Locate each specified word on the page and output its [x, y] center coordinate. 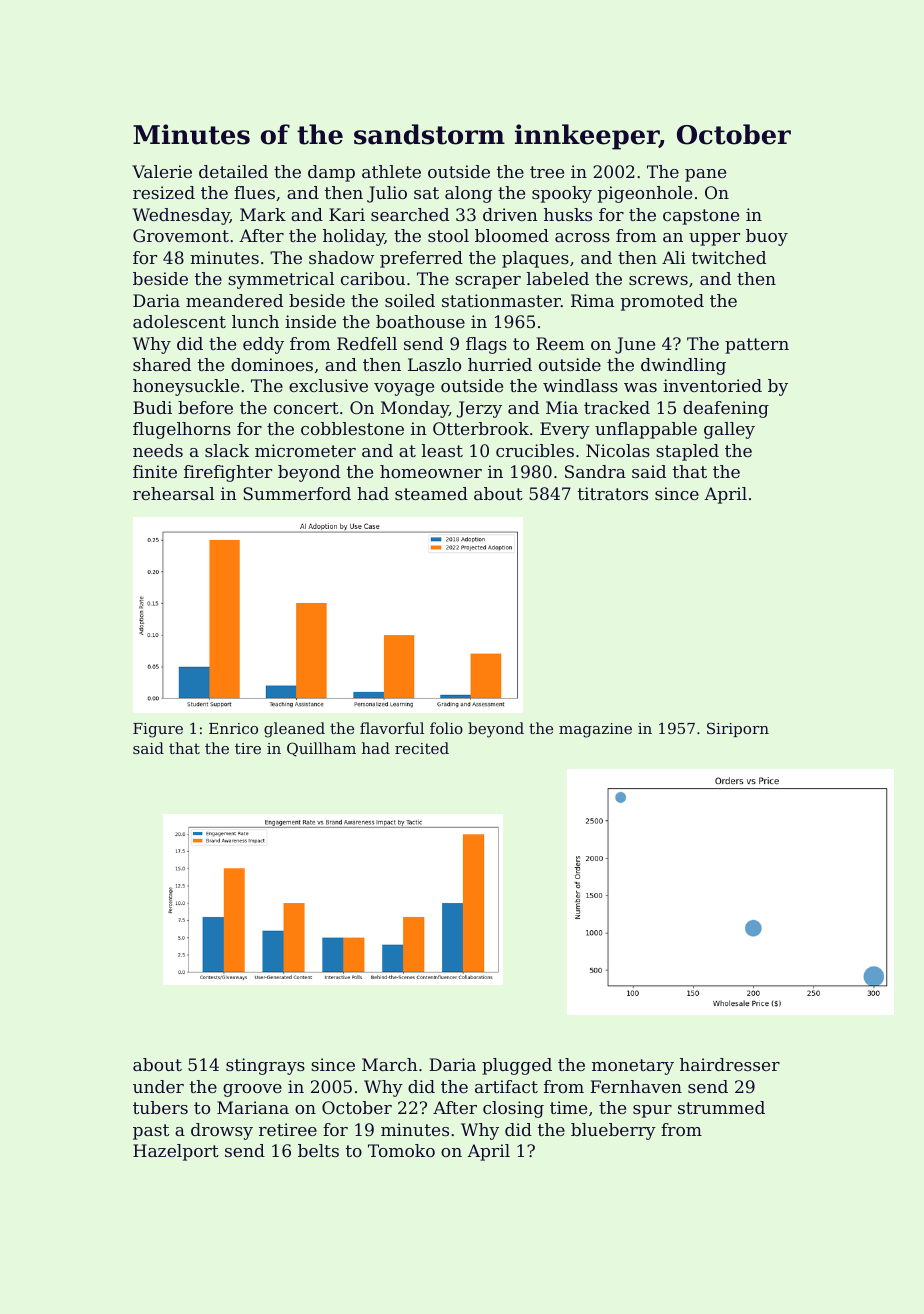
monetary [633, 1067]
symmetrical [281, 280]
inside [310, 321]
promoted [662, 302]
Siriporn [738, 729]
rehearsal [173, 493]
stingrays [265, 1066]
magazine [595, 730]
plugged [517, 1066]
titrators [613, 493]
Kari [347, 214]
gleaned [294, 730]
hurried [500, 364]
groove [252, 1090]
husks [568, 214]
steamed [431, 493]
